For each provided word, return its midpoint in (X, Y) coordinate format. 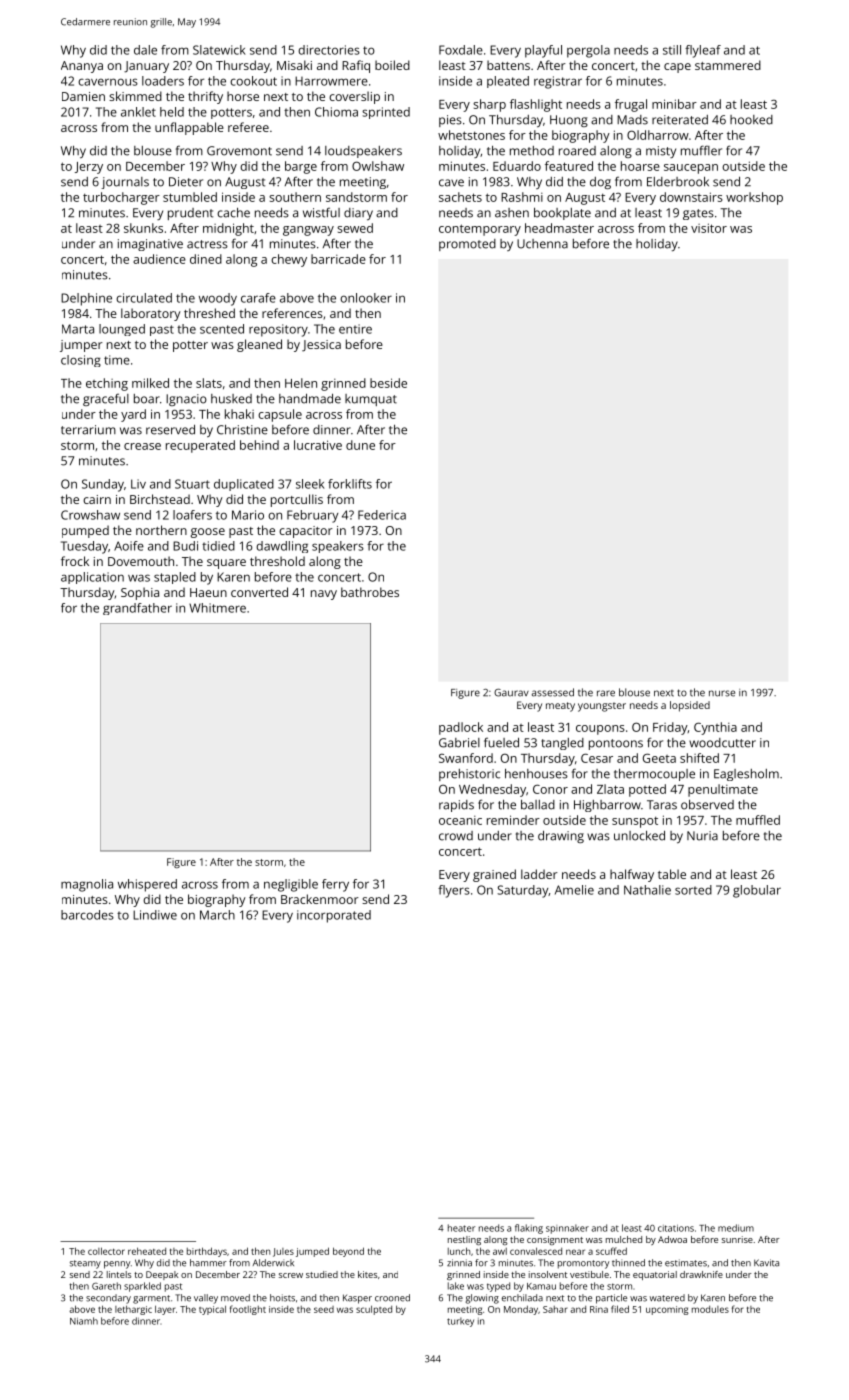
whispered (147, 885)
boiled (392, 65)
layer (165, 1310)
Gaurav (511, 693)
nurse (722, 693)
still (672, 50)
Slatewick (219, 50)
